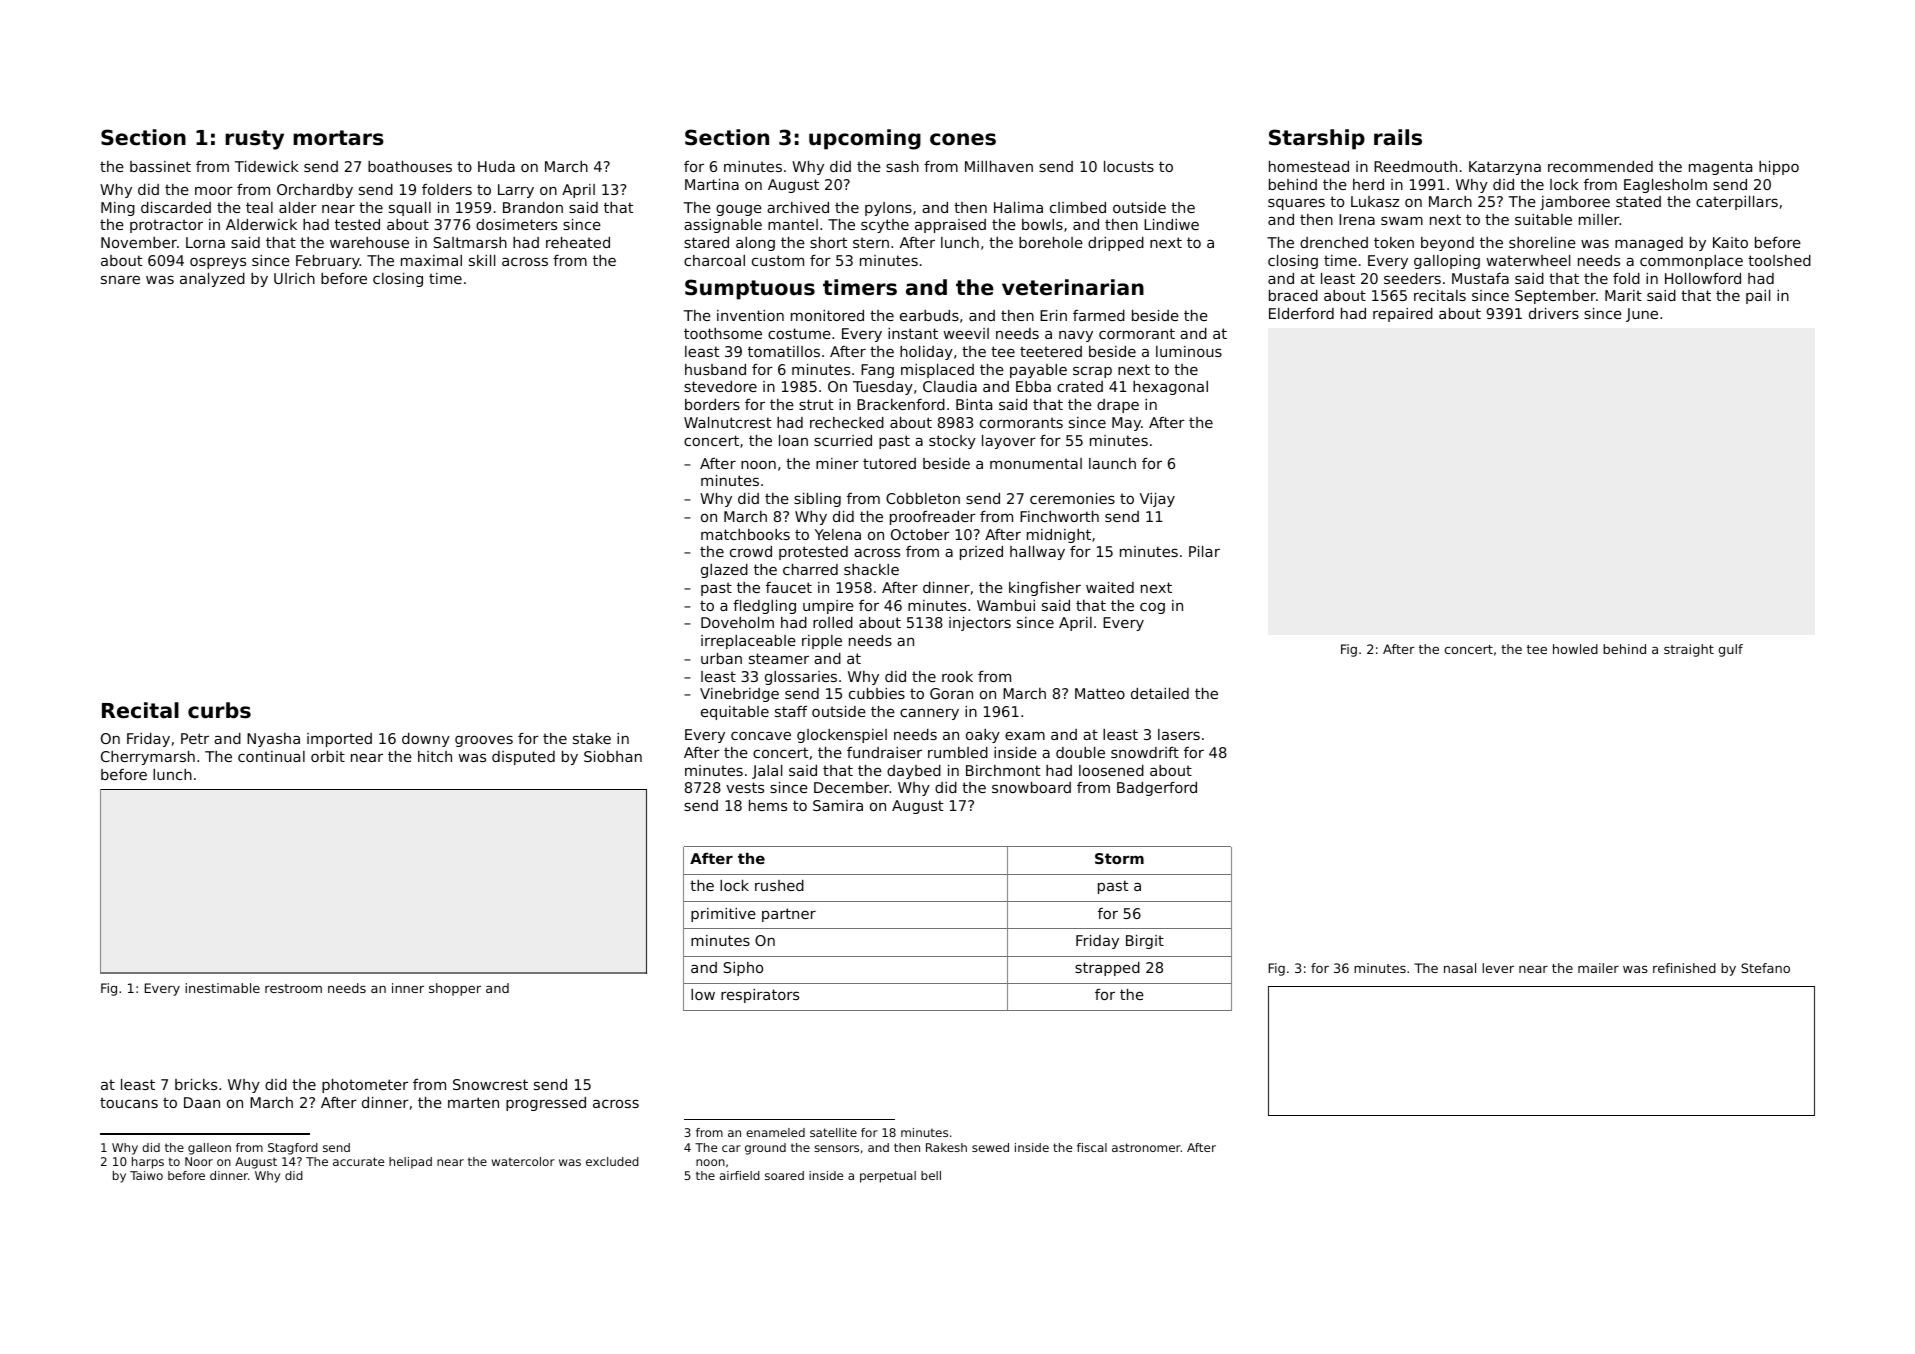  What do you see at coordinates (1731, 650) in the screenshot?
I see `gulf` at bounding box center [1731, 650].
